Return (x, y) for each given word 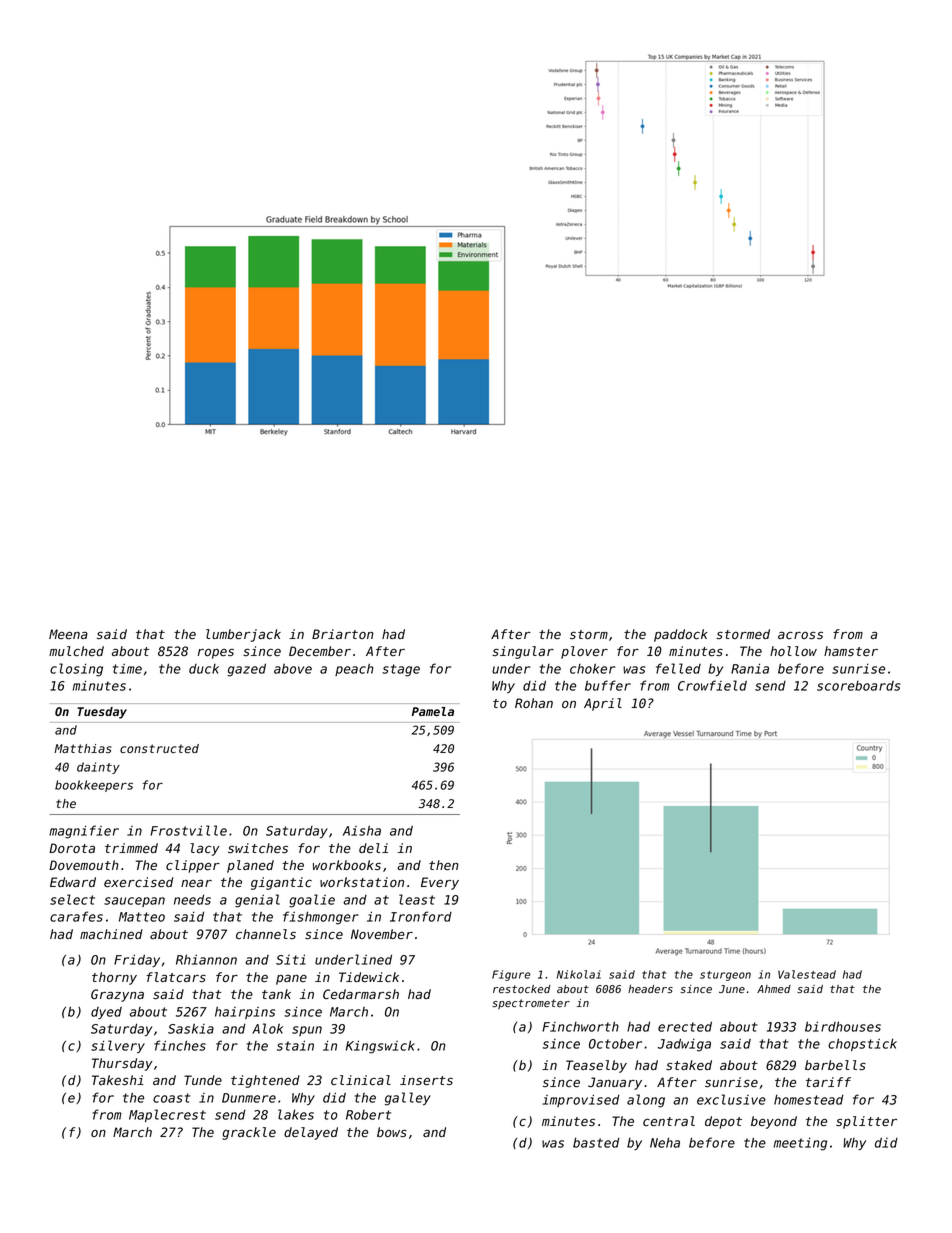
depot (723, 1122)
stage (401, 670)
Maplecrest (167, 1115)
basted (596, 1143)
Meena (68, 634)
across (800, 635)
